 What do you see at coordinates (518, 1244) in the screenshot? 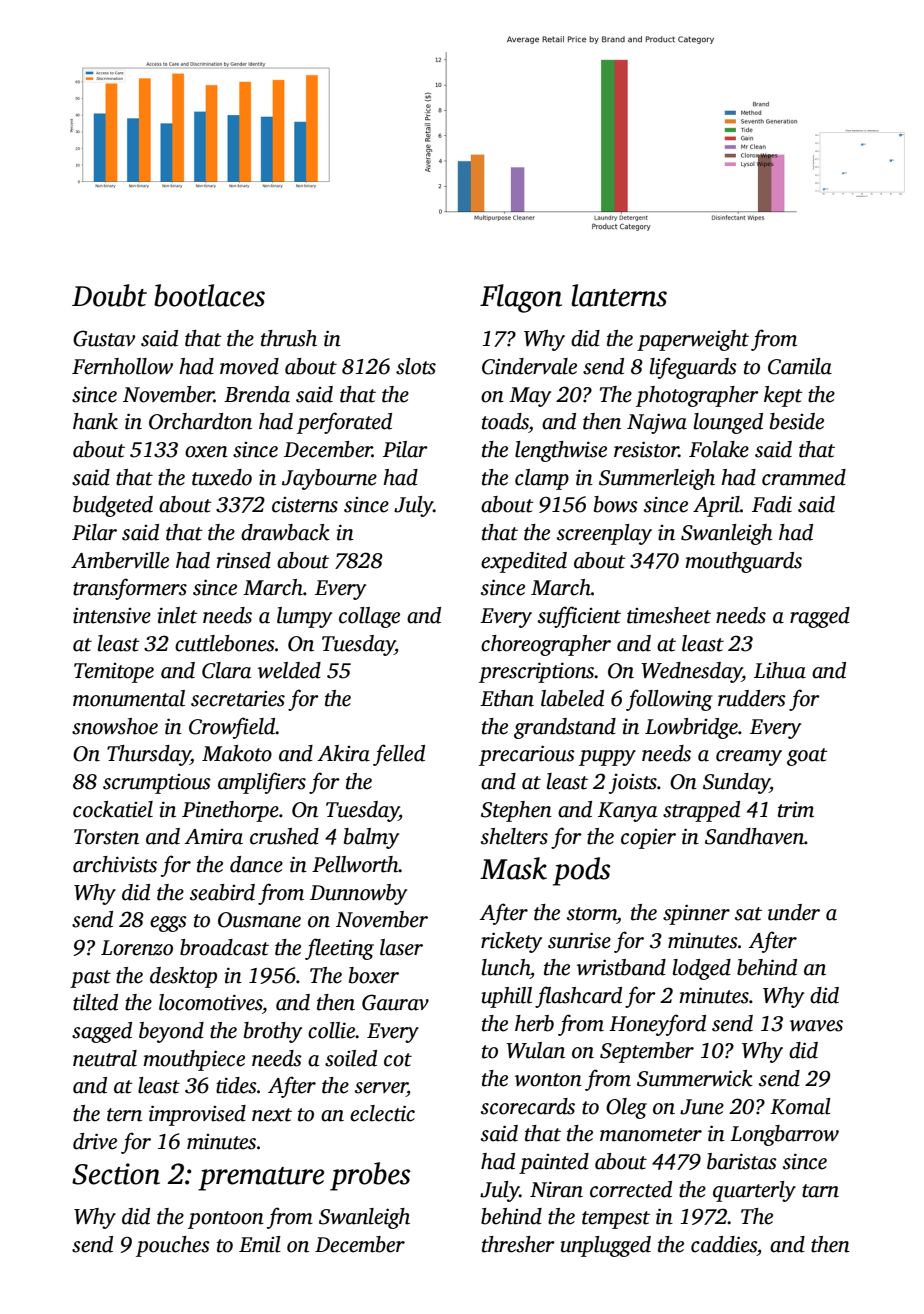
I see `thresher` at bounding box center [518, 1244].
